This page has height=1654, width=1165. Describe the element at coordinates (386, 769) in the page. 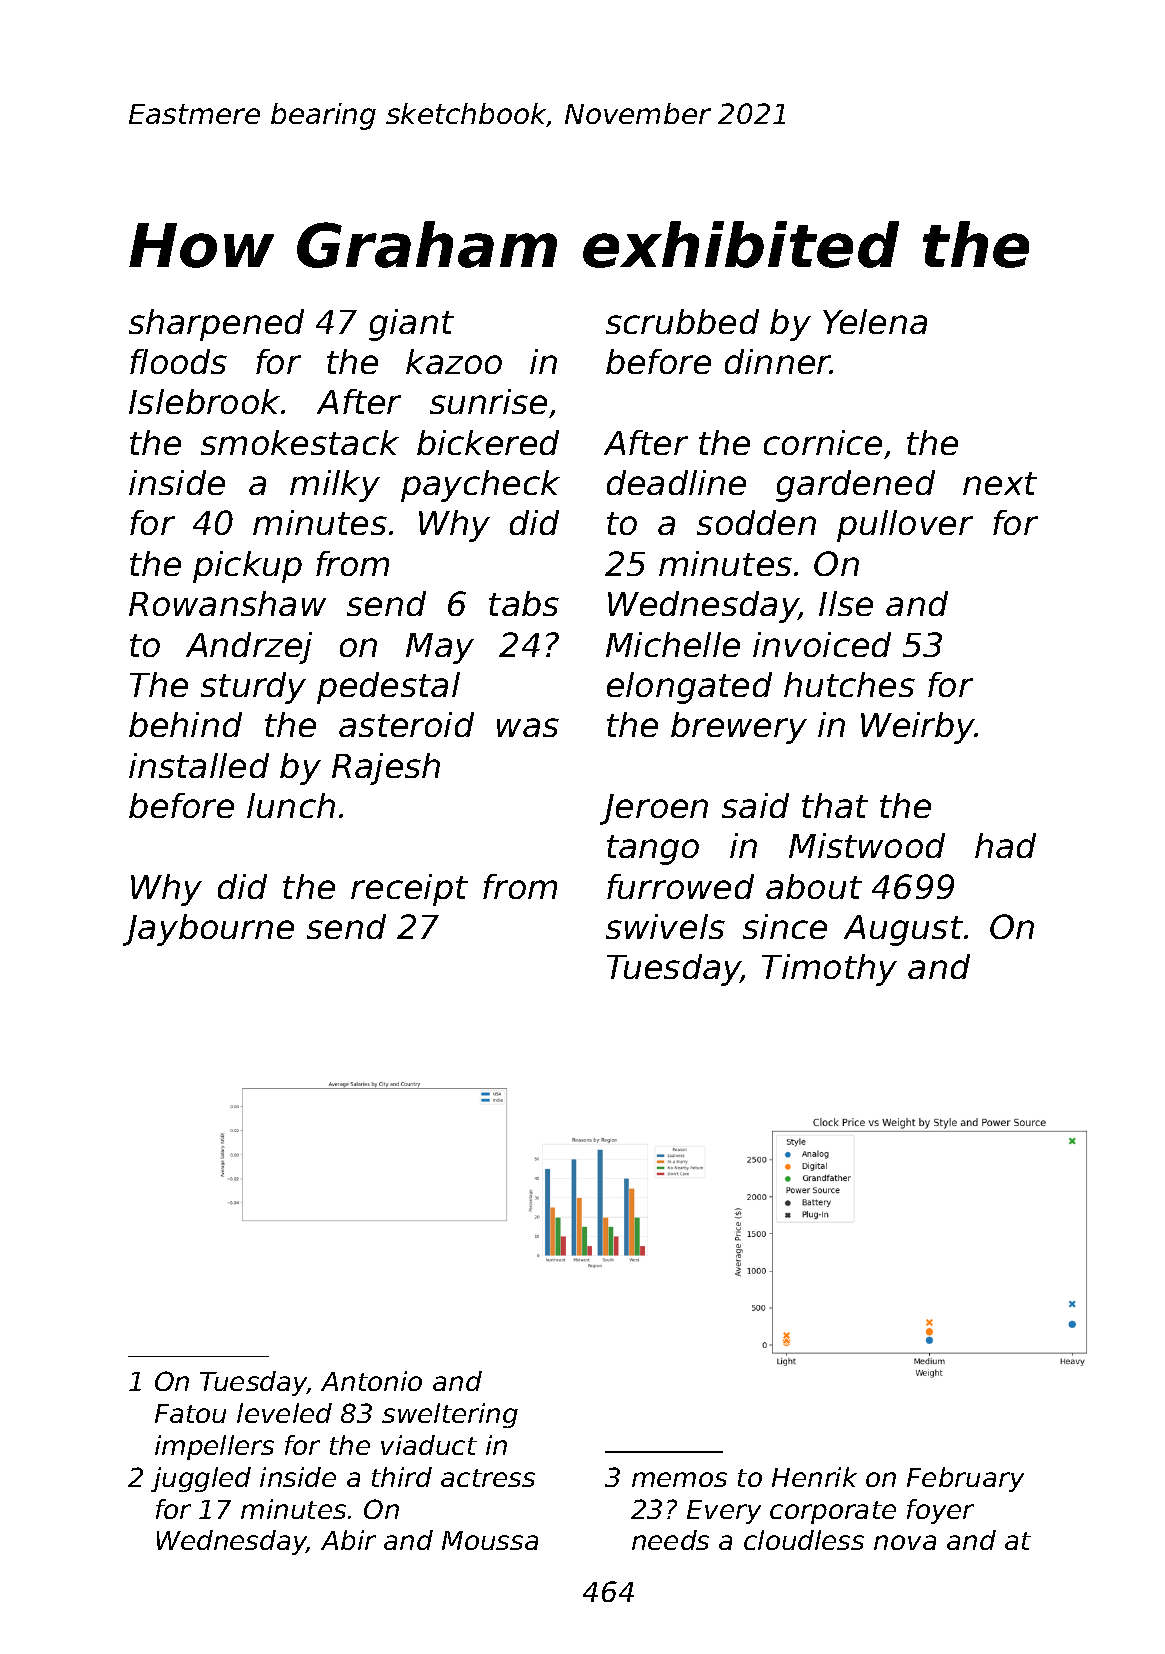

I see `Rajesh` at that location.
